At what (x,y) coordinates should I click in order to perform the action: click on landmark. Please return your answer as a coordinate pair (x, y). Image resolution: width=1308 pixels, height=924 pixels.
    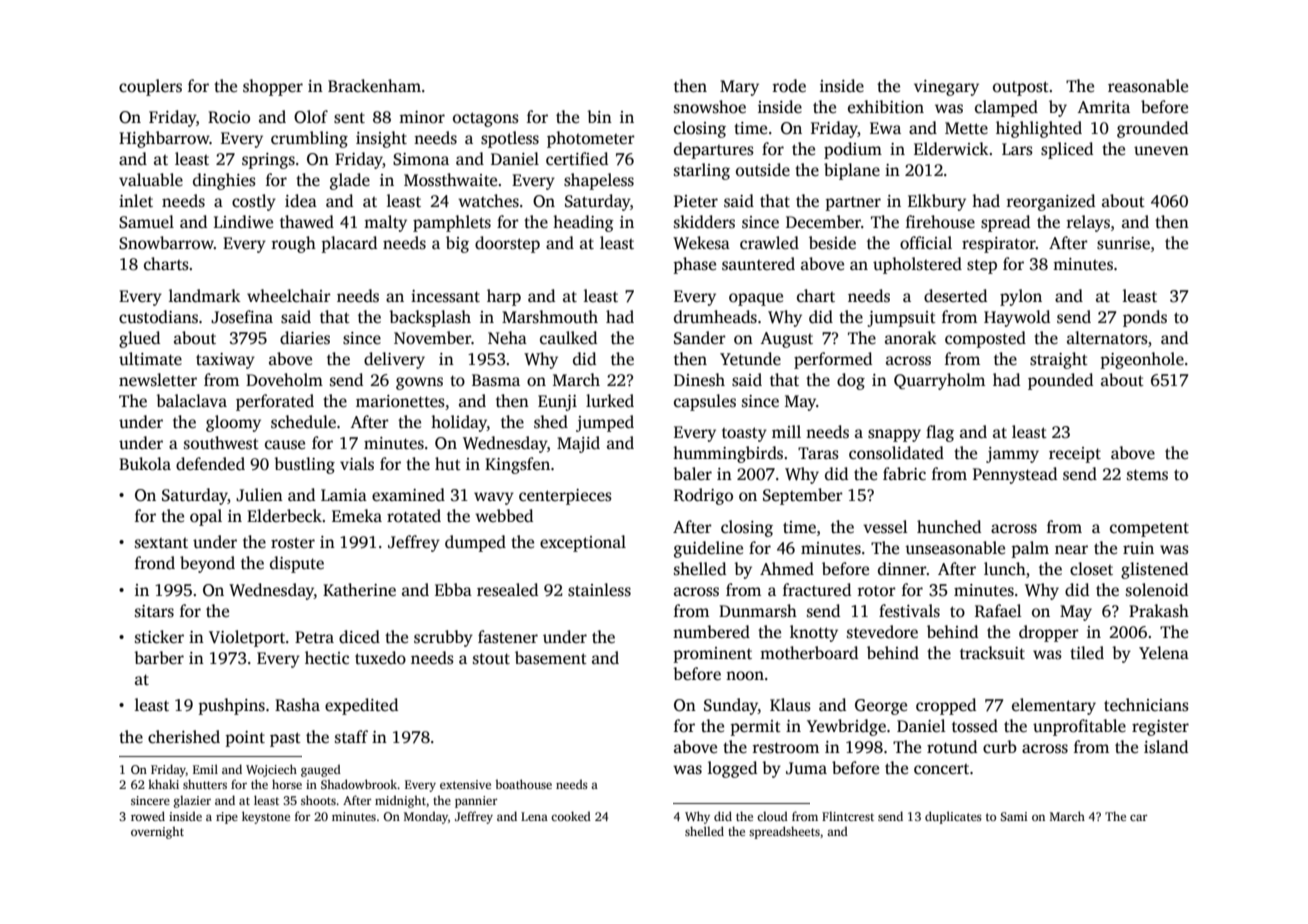
    Looking at the image, I should click on (205, 296).
